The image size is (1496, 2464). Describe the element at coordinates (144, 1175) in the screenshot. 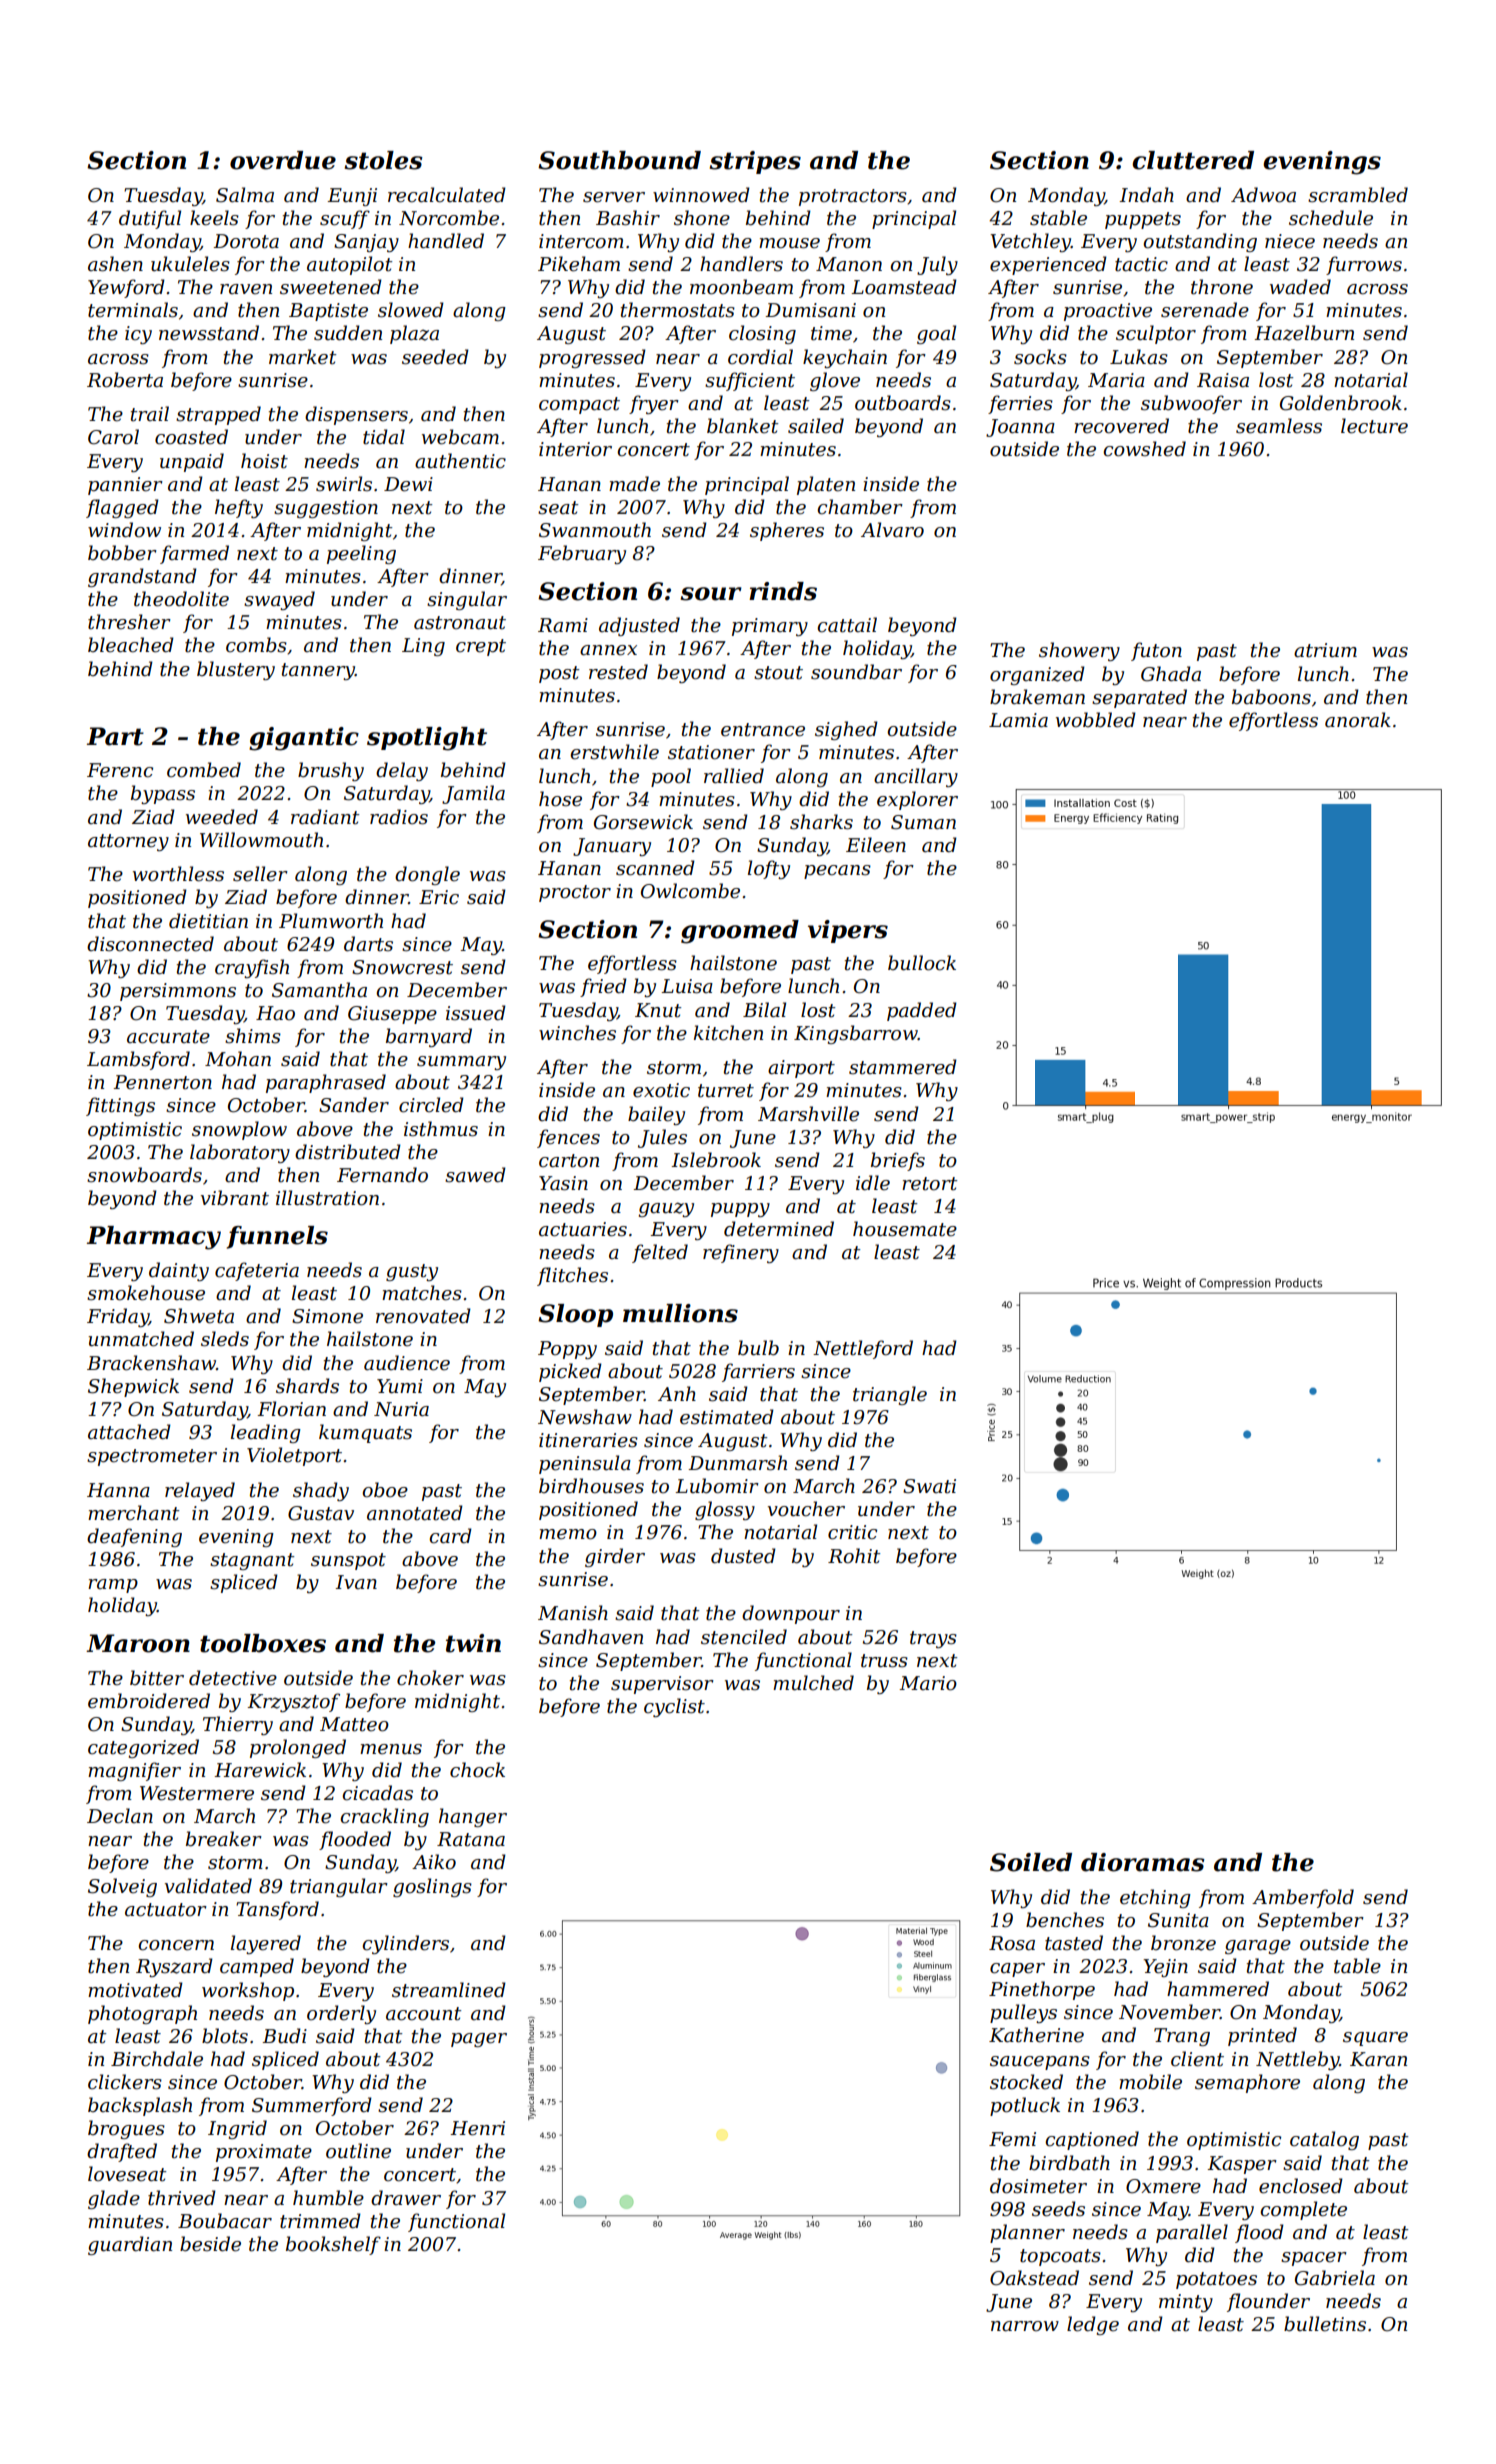

I see `snowboards` at that location.
